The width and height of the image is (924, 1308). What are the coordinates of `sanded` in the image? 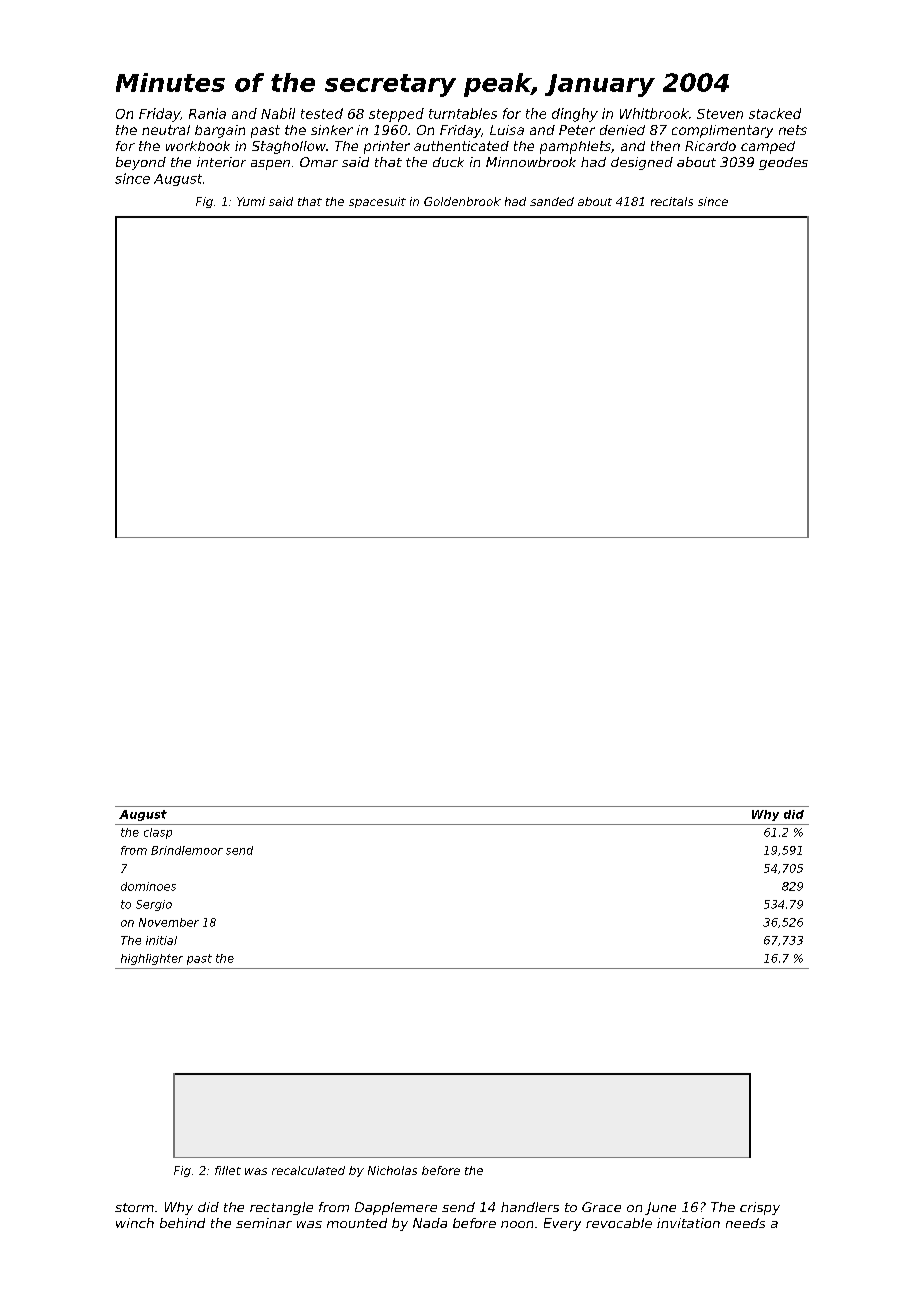 It's located at (552, 201).
